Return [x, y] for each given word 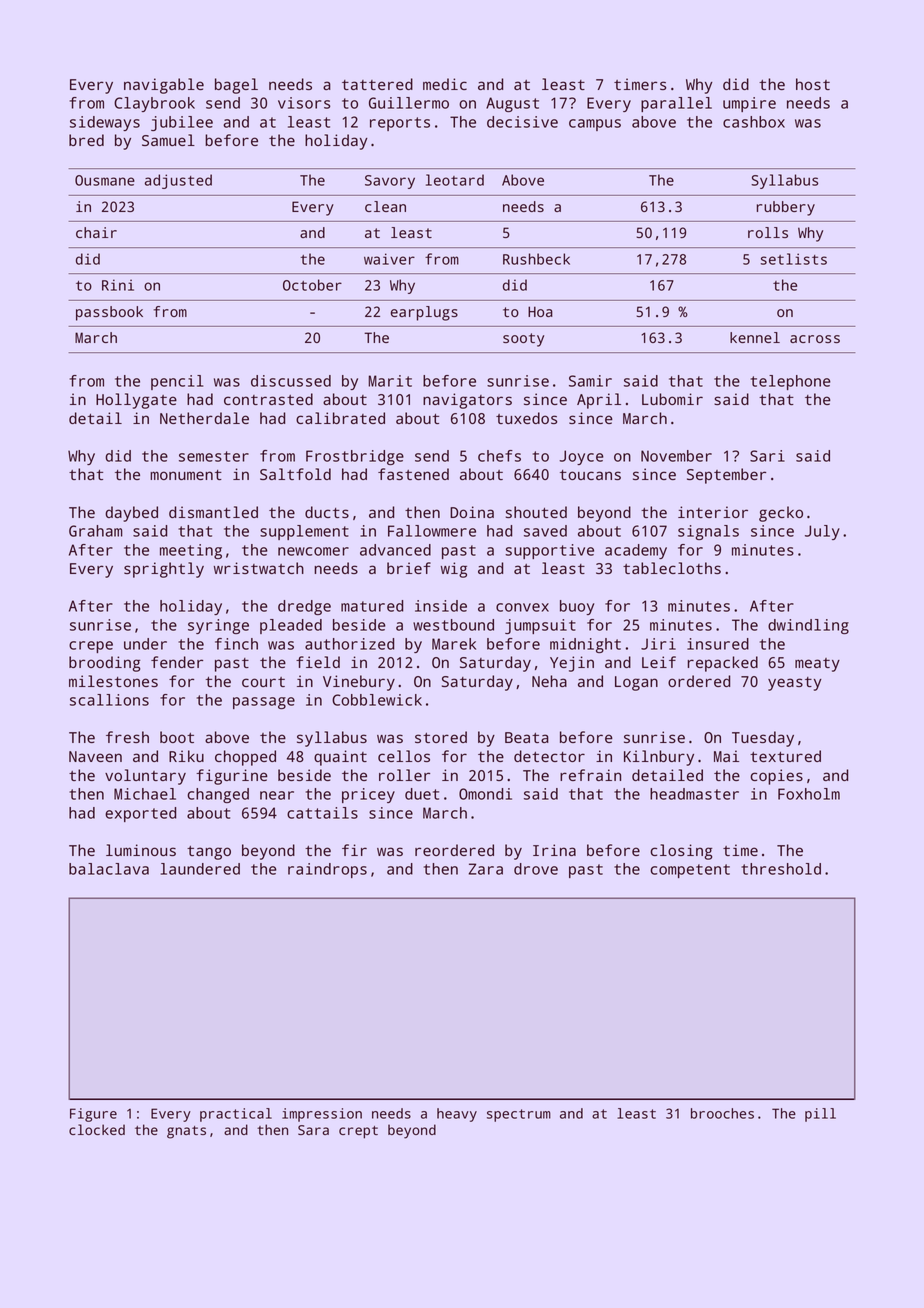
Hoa [540, 311]
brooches [722, 1113]
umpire [749, 104]
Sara [313, 1130]
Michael [145, 794]
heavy [457, 1115]
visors [304, 103]
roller [404, 775]
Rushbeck [536, 259]
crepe [91, 647]
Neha [549, 681]
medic [445, 84]
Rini [118, 285]
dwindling [808, 626]
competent [690, 871]
